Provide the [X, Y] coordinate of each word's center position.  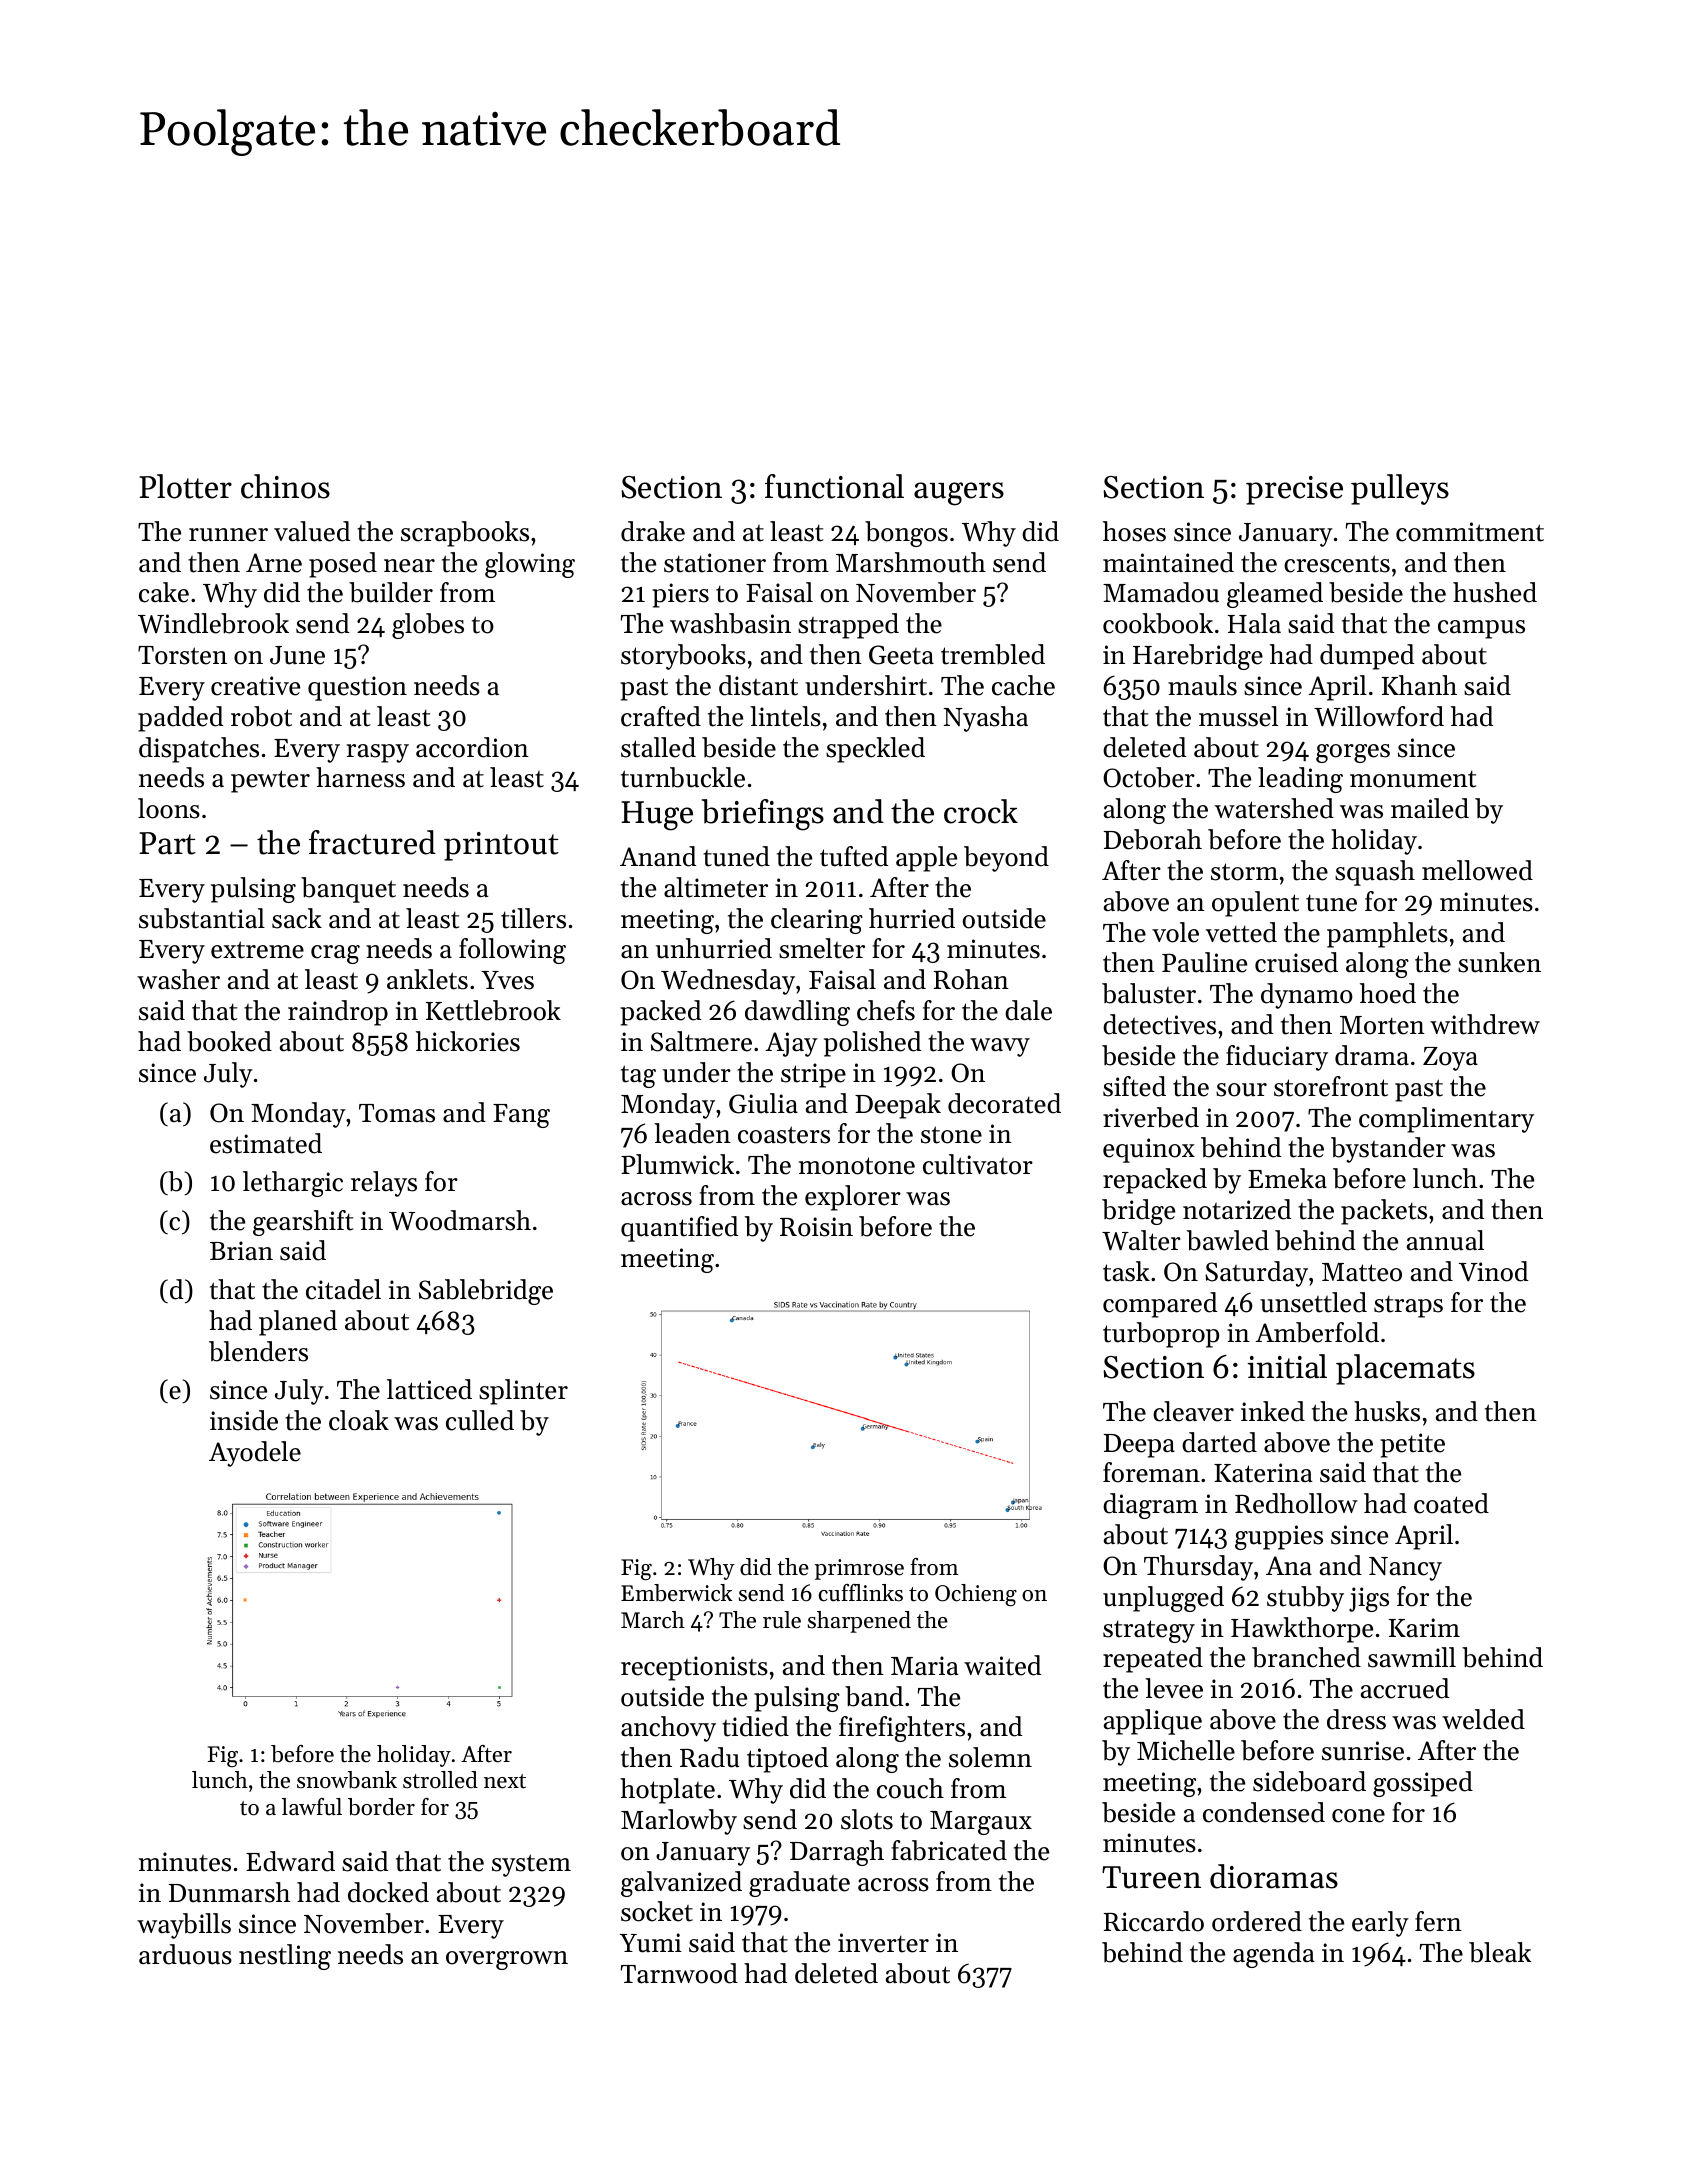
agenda [1274, 1955]
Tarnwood [679, 1973]
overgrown [507, 1960]
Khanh [1419, 685]
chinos [285, 486]
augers [959, 494]
